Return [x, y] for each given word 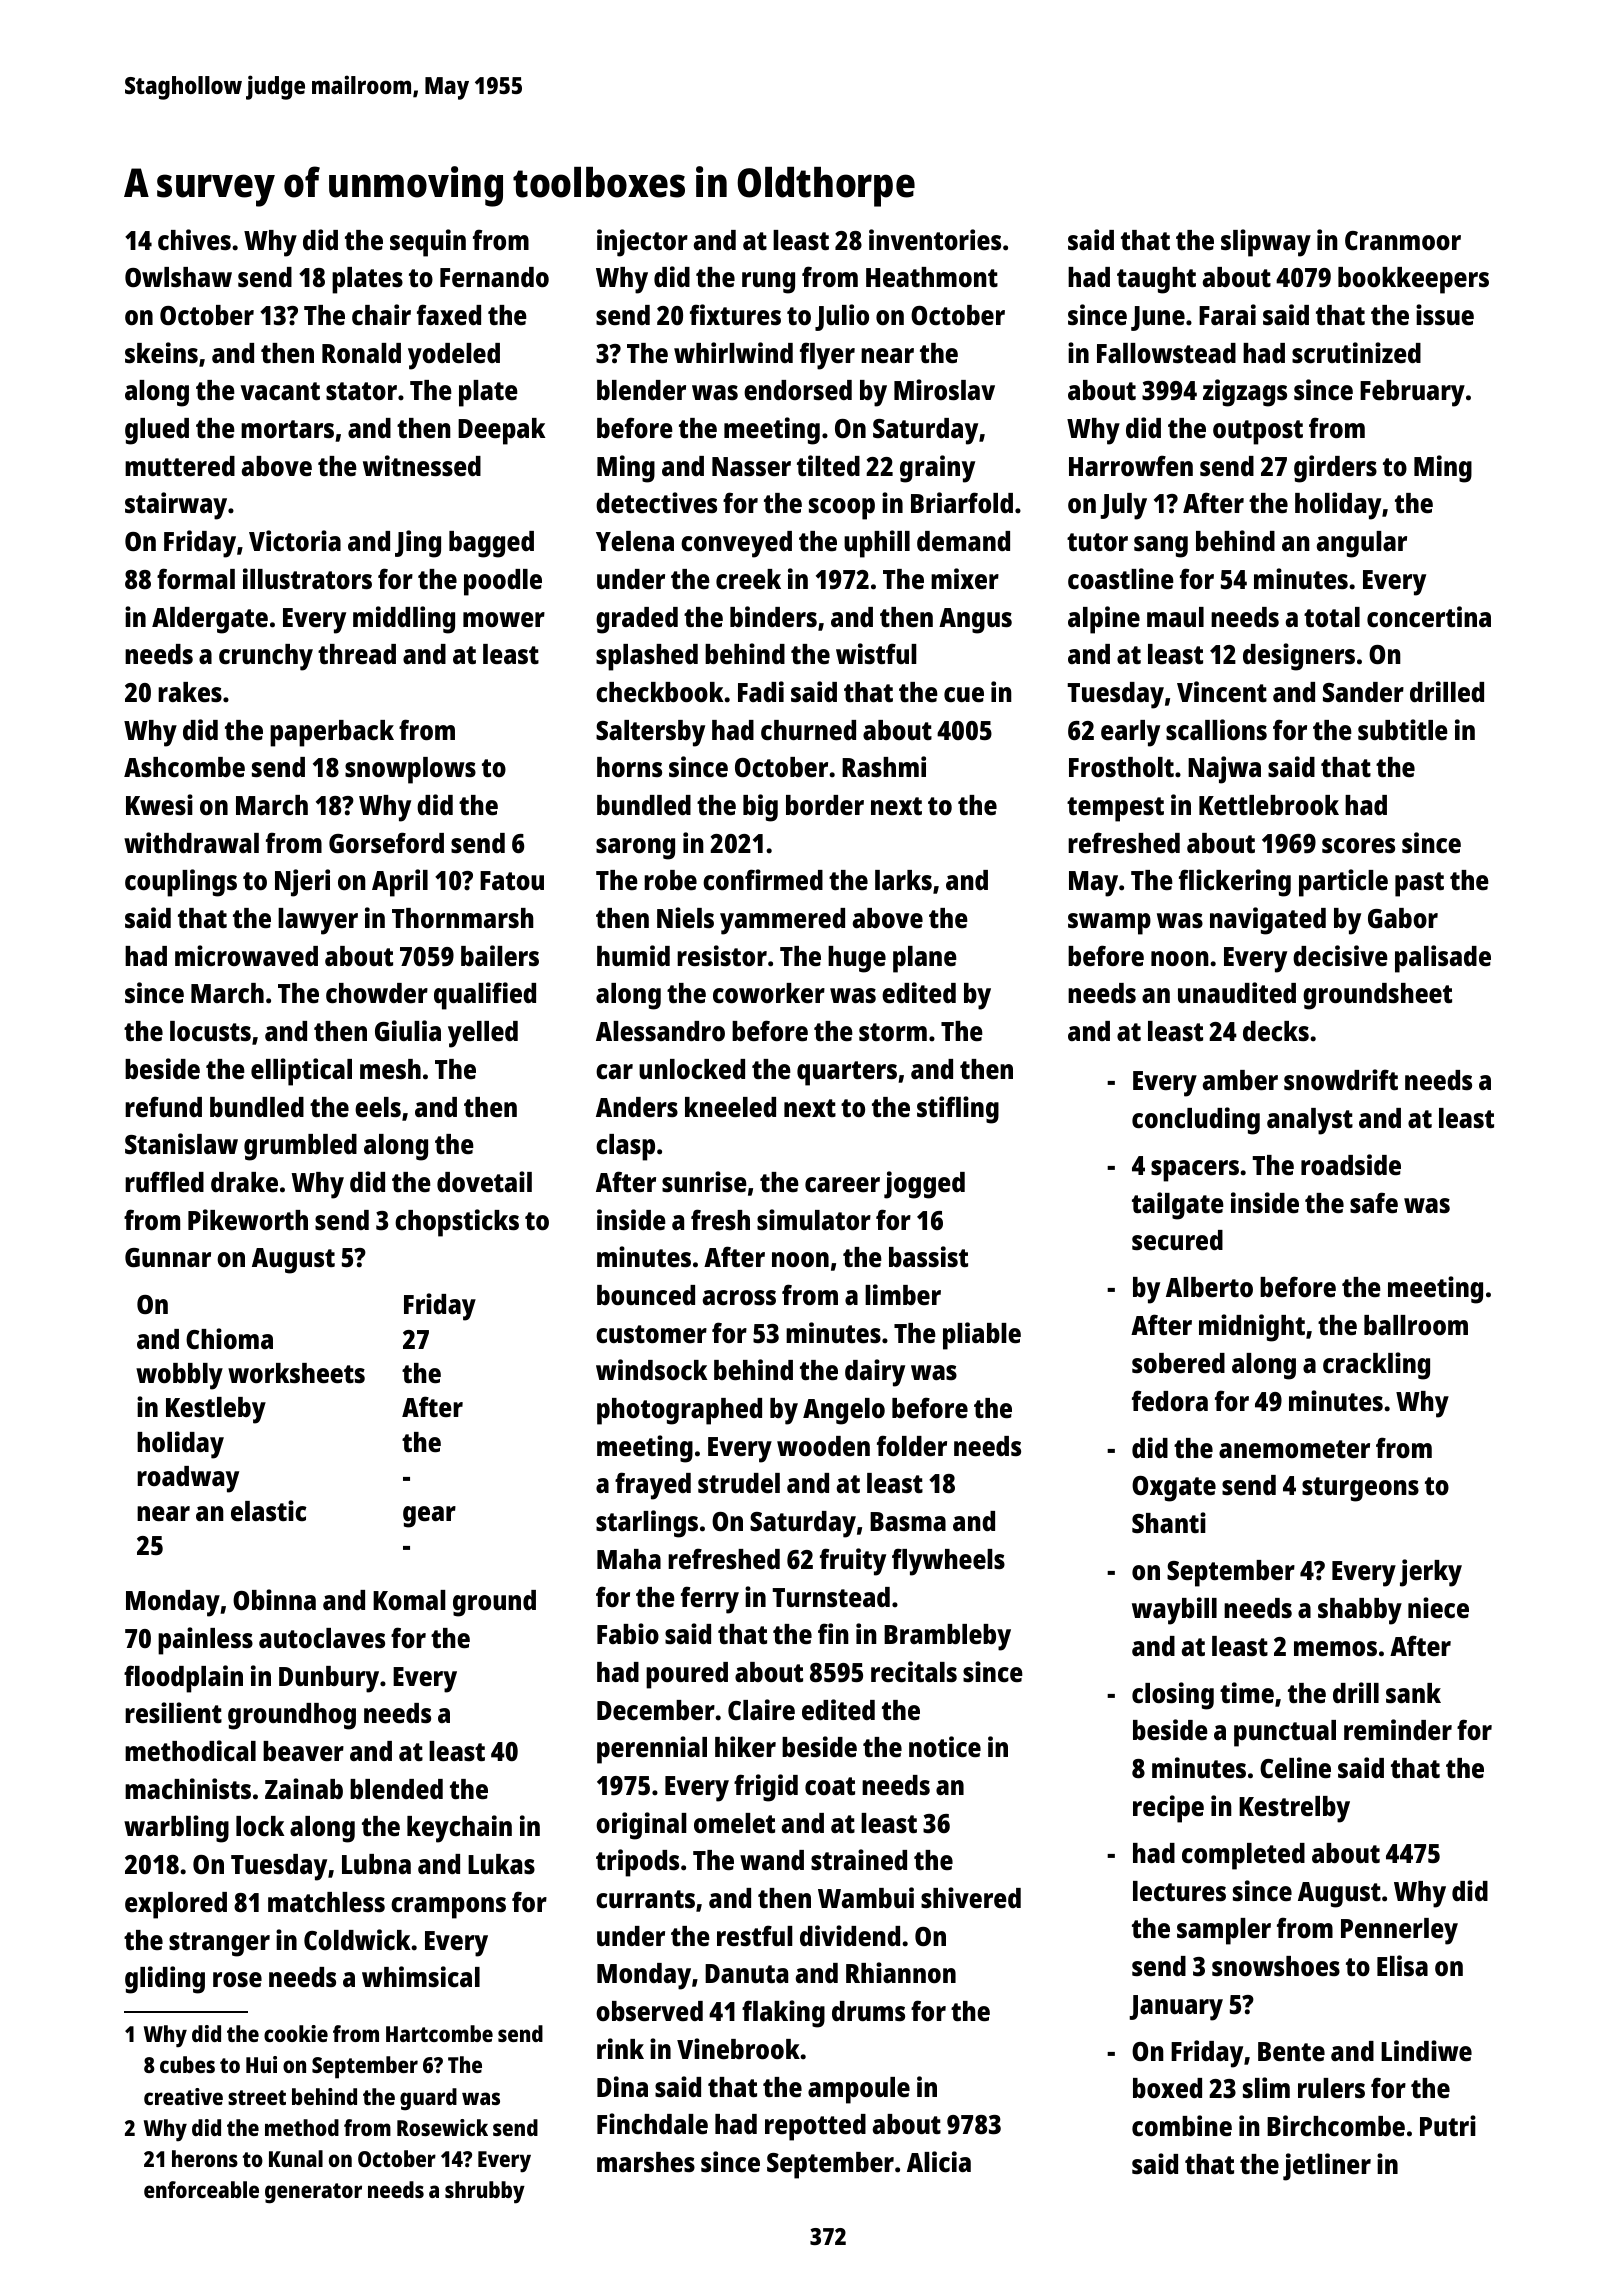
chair [381, 314]
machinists [188, 1788]
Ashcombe [184, 767]
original [641, 1826]
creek [748, 579]
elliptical [301, 1072]
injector [642, 243]
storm [893, 1032]
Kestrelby [1294, 1809]
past [1419, 884]
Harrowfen [1131, 466]
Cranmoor [1403, 241]
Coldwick [357, 1939]
